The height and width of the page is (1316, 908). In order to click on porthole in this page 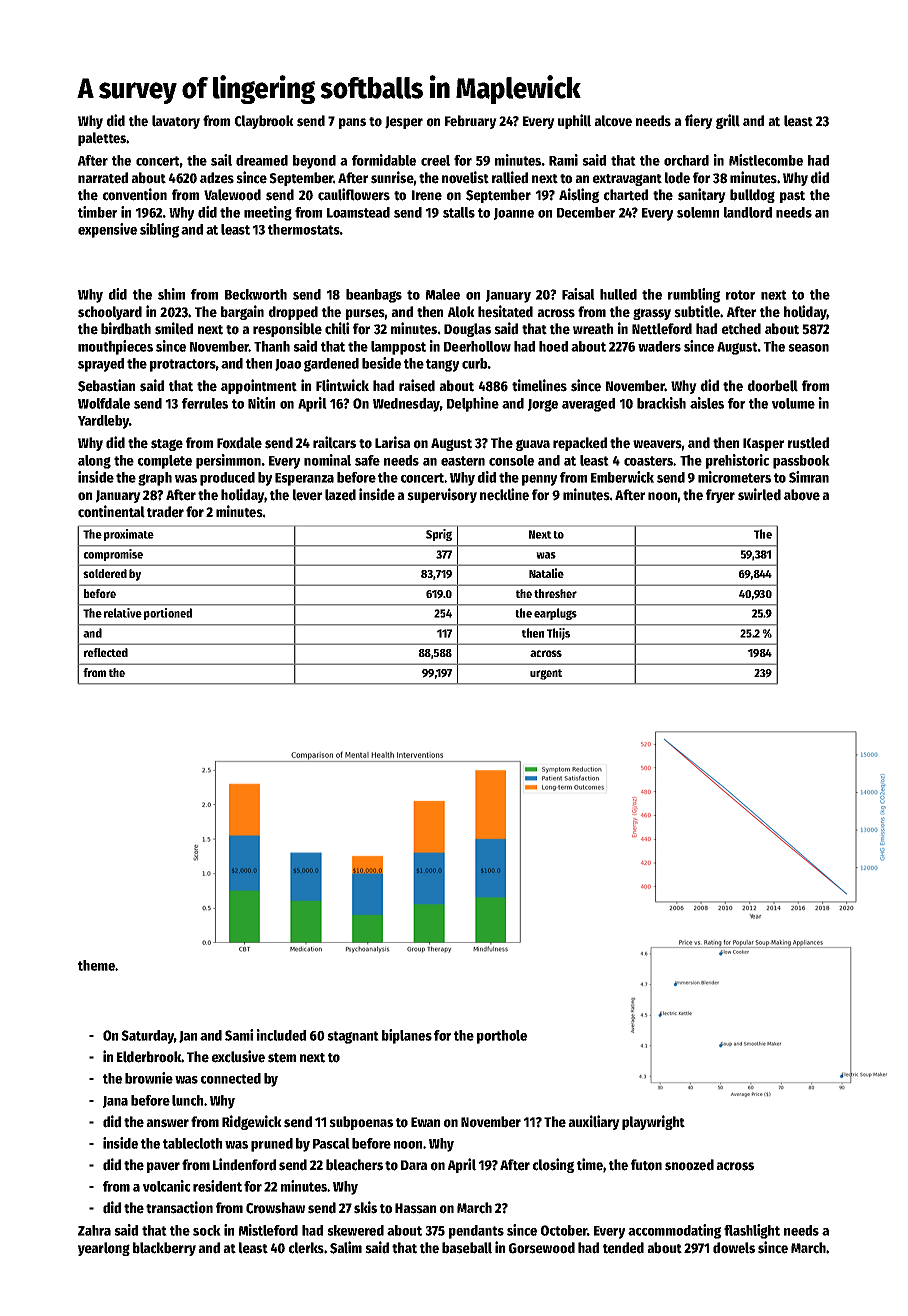, I will do `click(502, 1037)`.
